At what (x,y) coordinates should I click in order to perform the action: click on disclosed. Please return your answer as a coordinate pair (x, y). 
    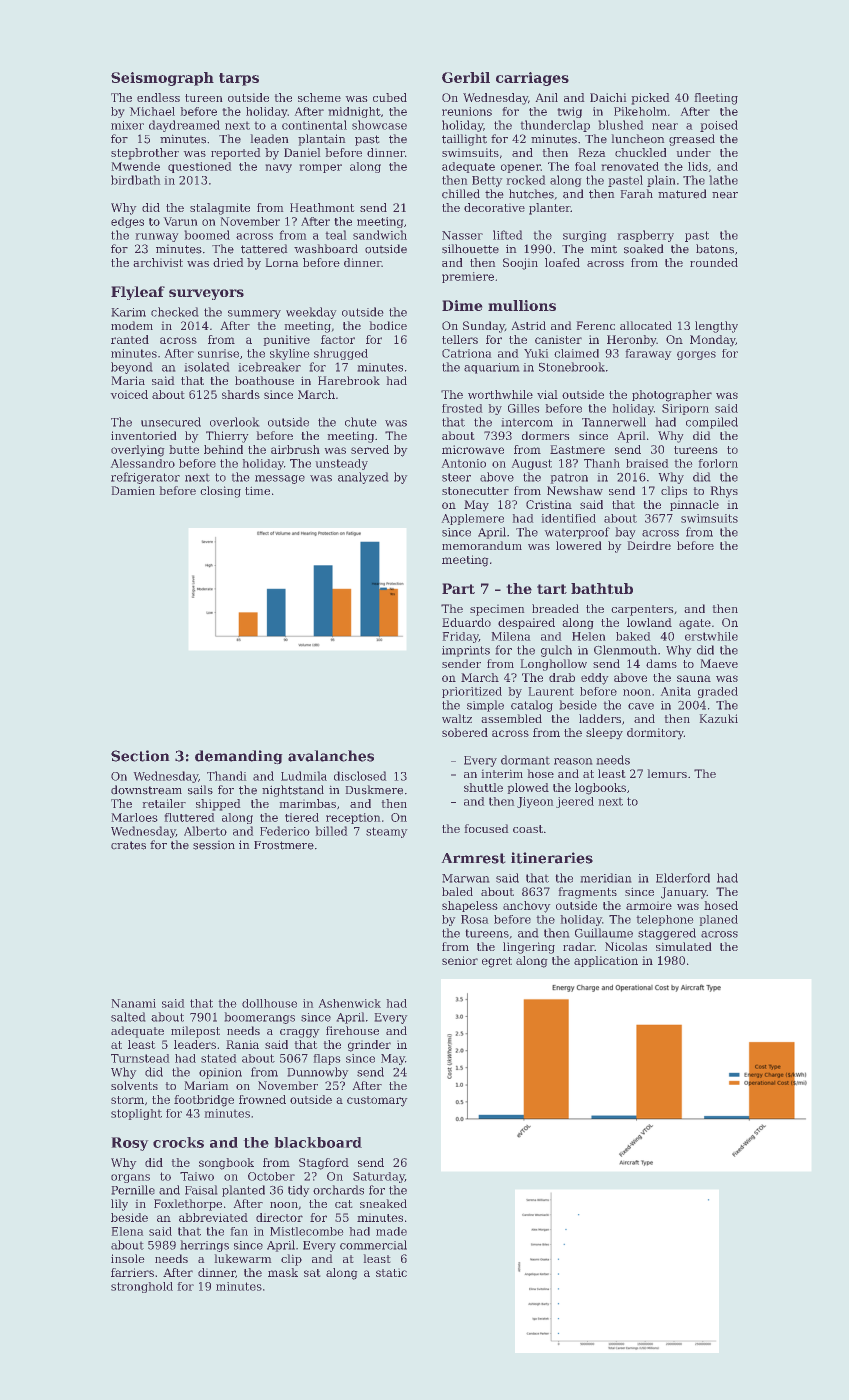
    Looking at the image, I should click on (360, 776).
